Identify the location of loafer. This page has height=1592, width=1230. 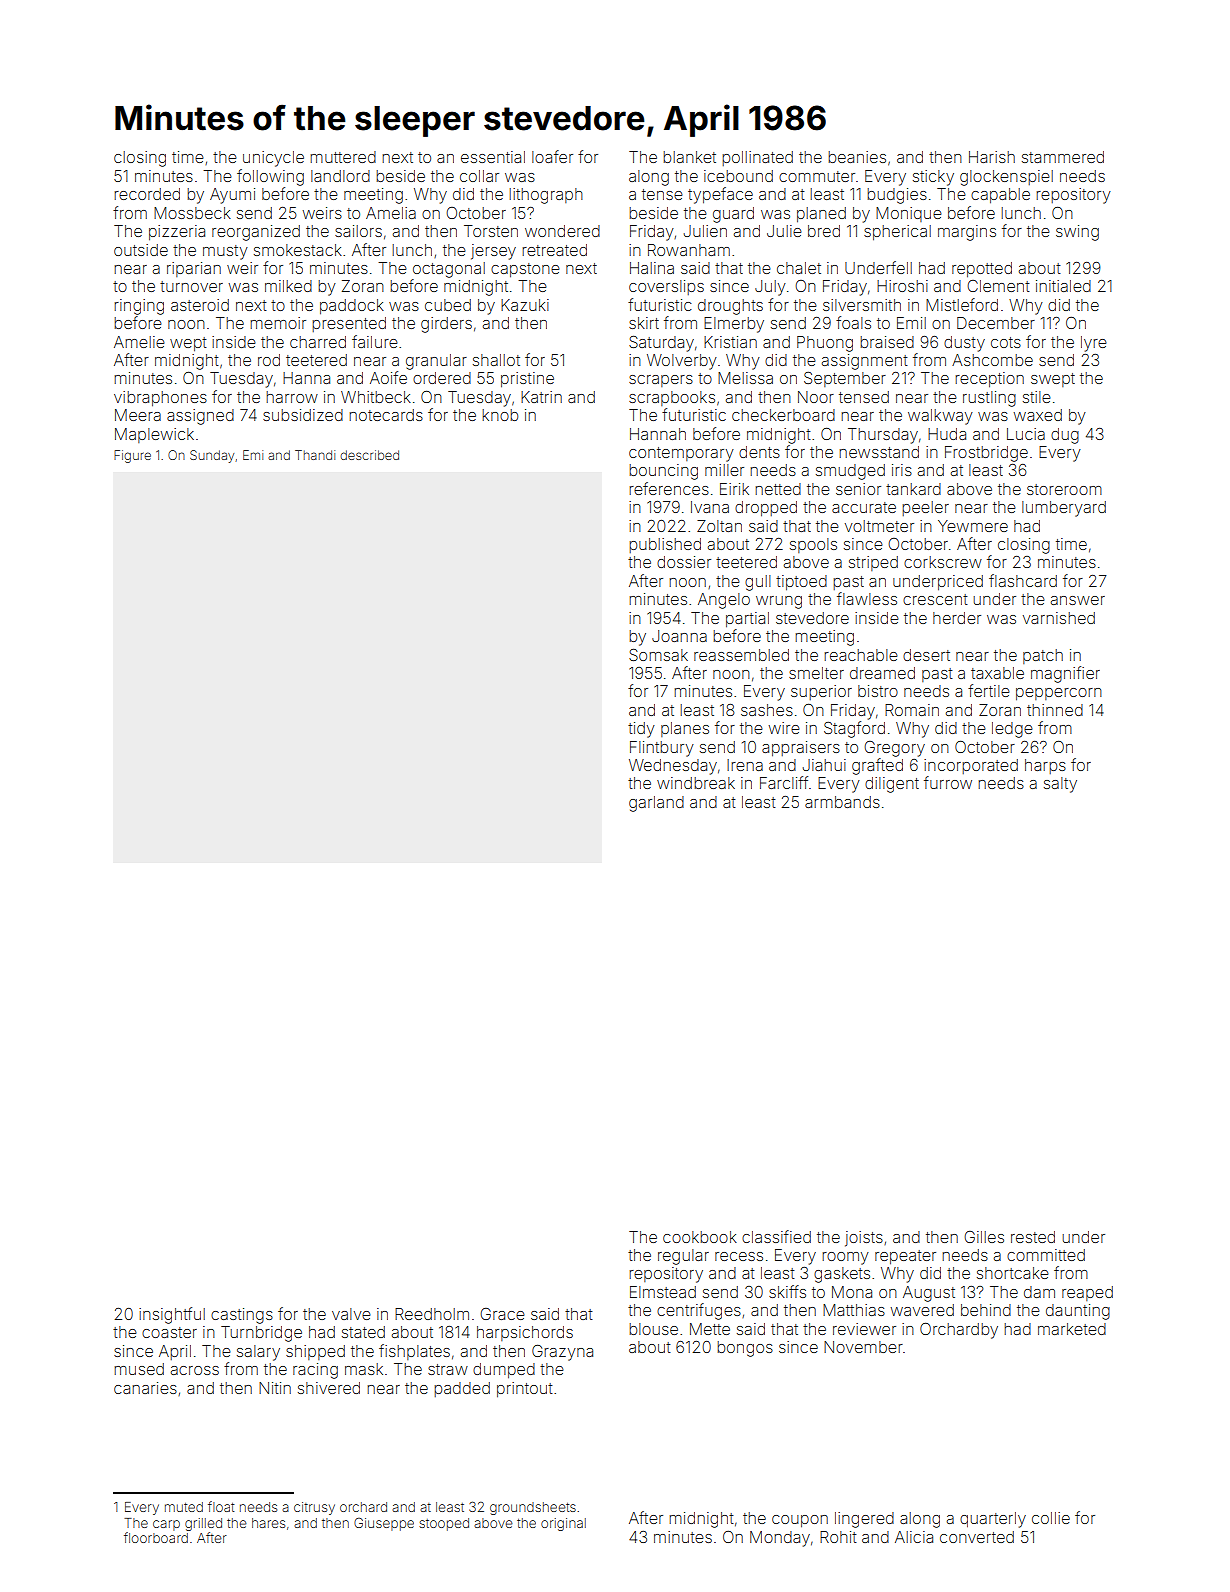
(552, 156).
